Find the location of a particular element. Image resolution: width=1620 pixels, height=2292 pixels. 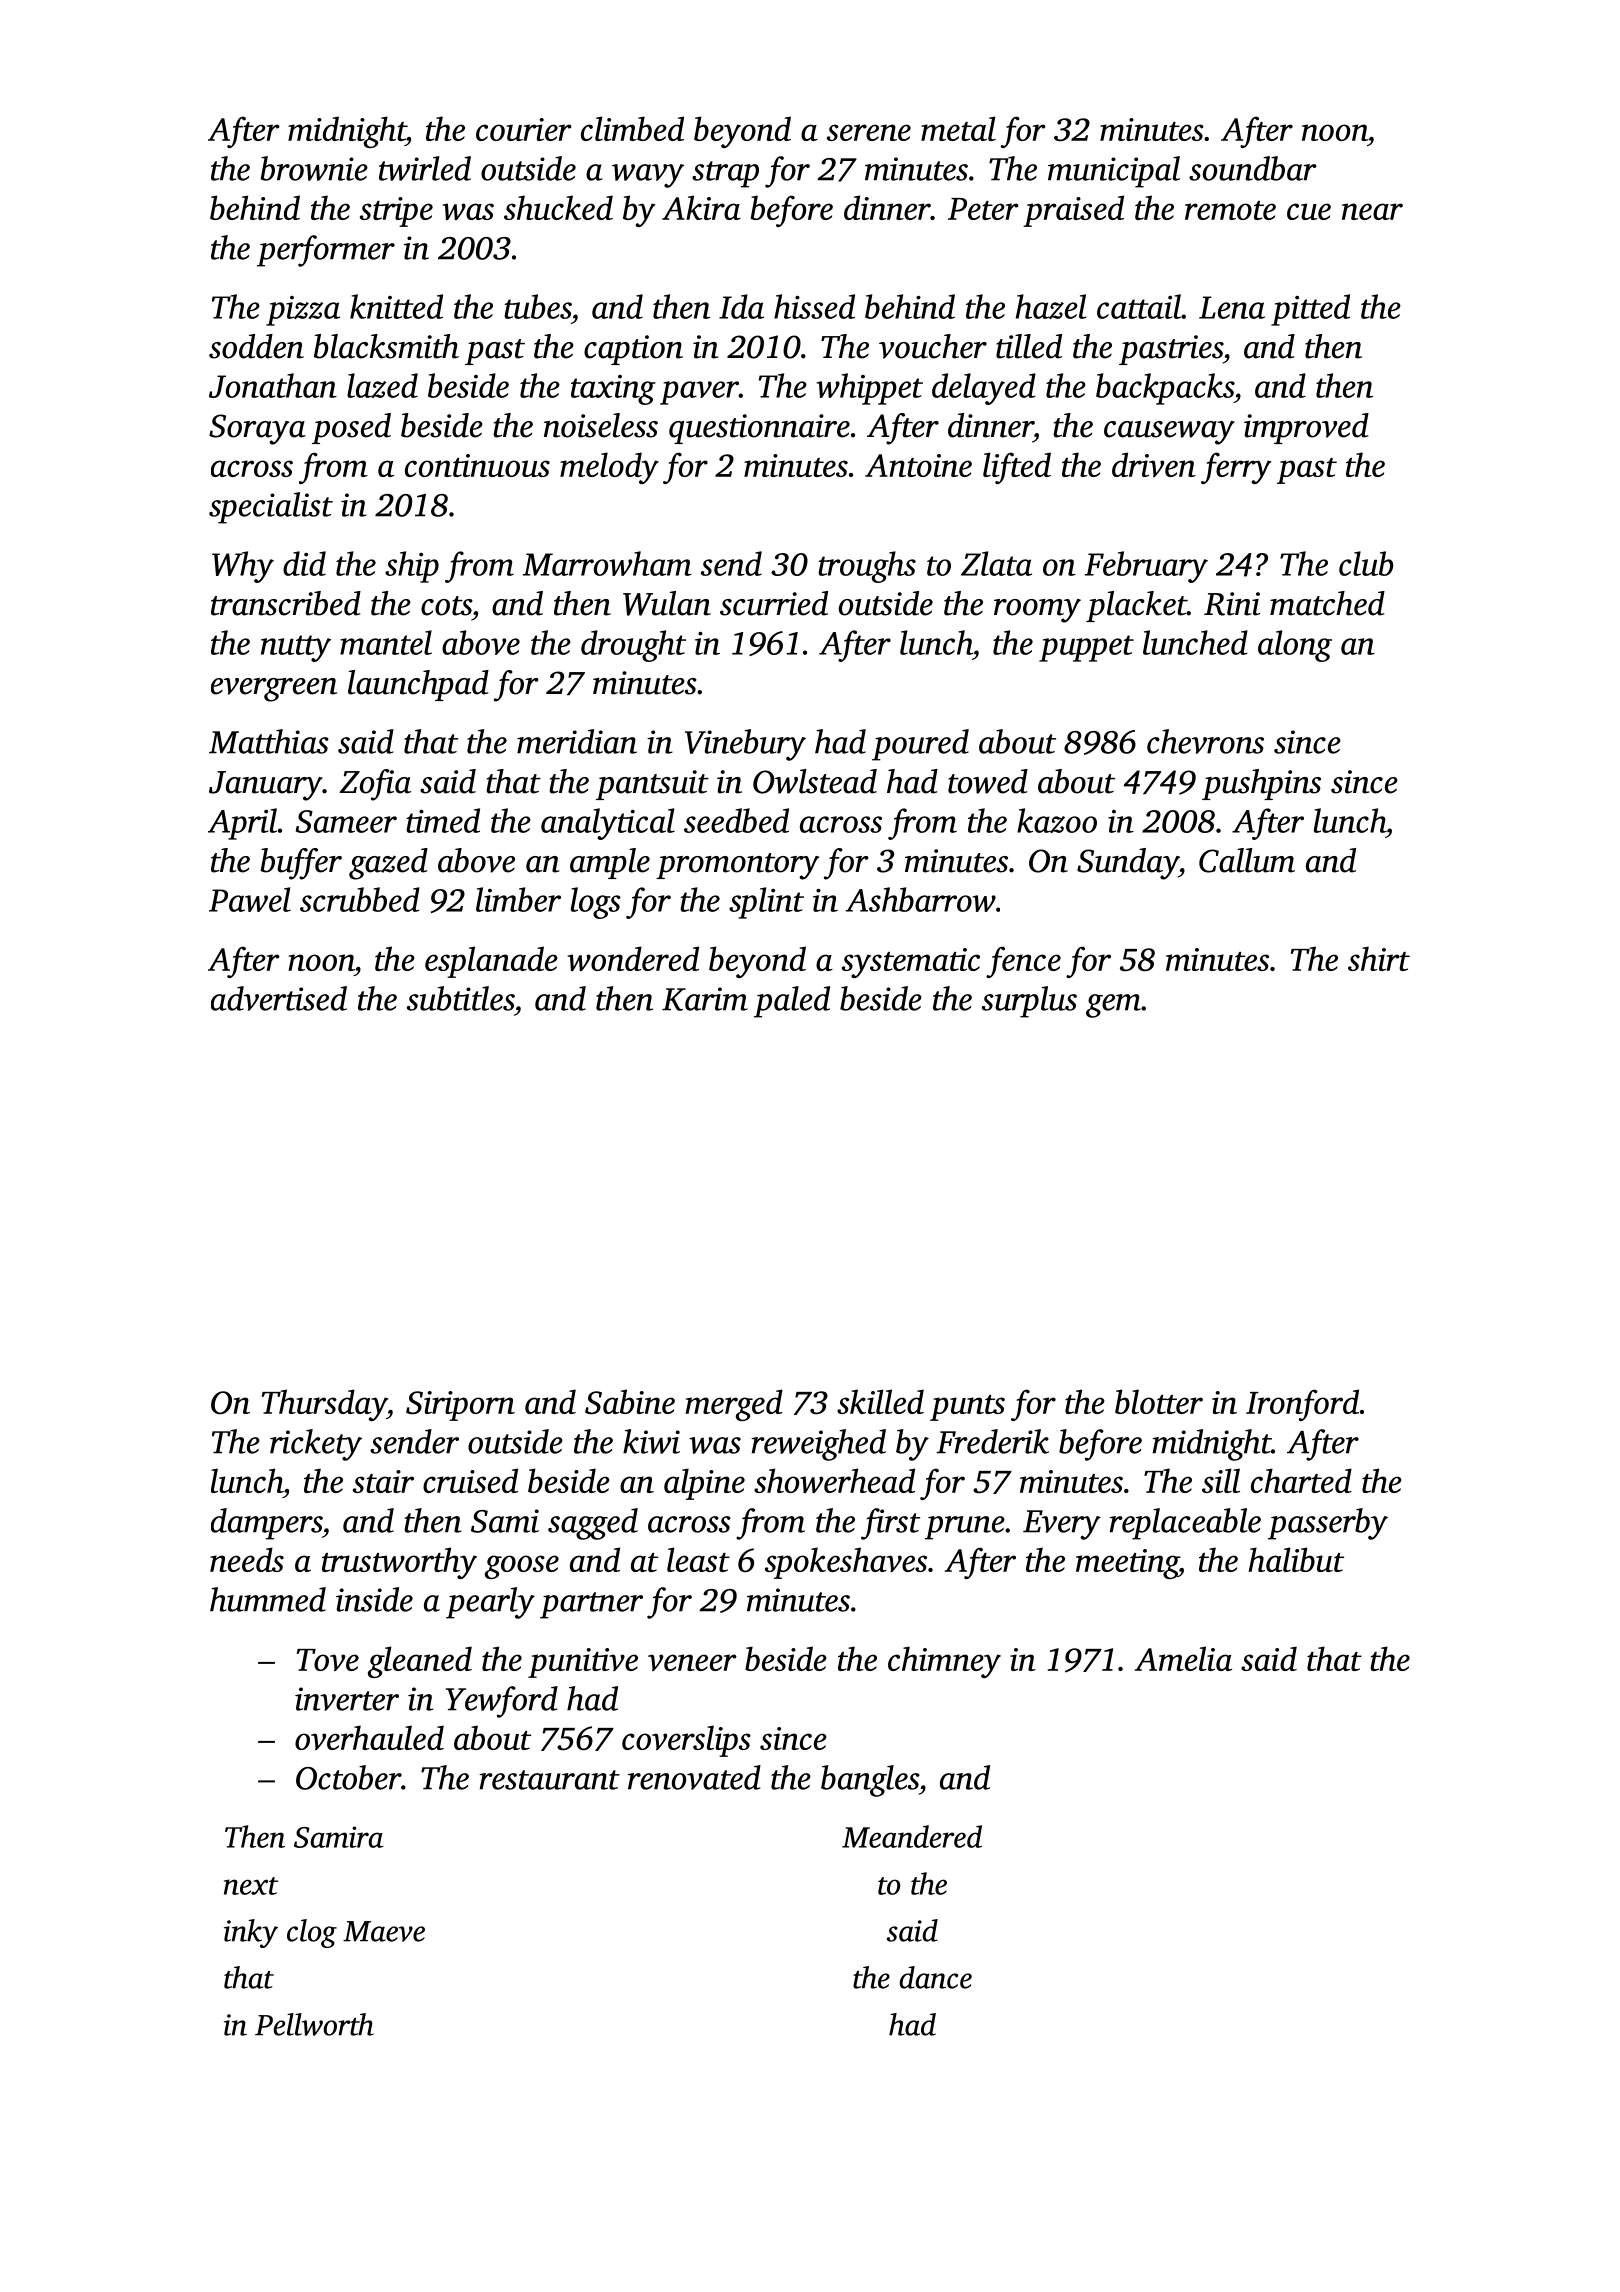

sill is located at coordinates (1221, 1480).
